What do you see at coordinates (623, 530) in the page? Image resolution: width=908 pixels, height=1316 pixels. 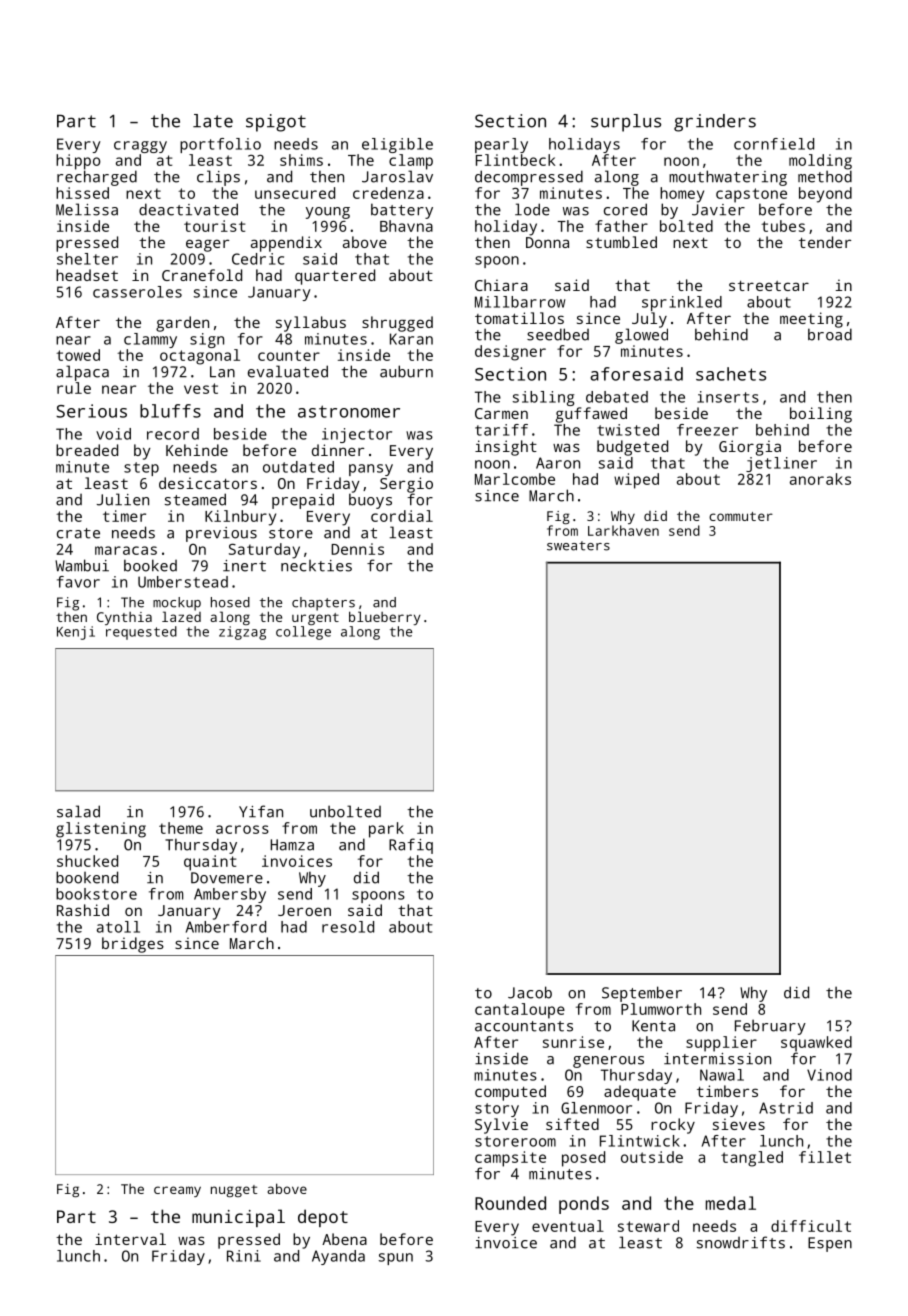 I see `Larkhaven` at bounding box center [623, 530].
